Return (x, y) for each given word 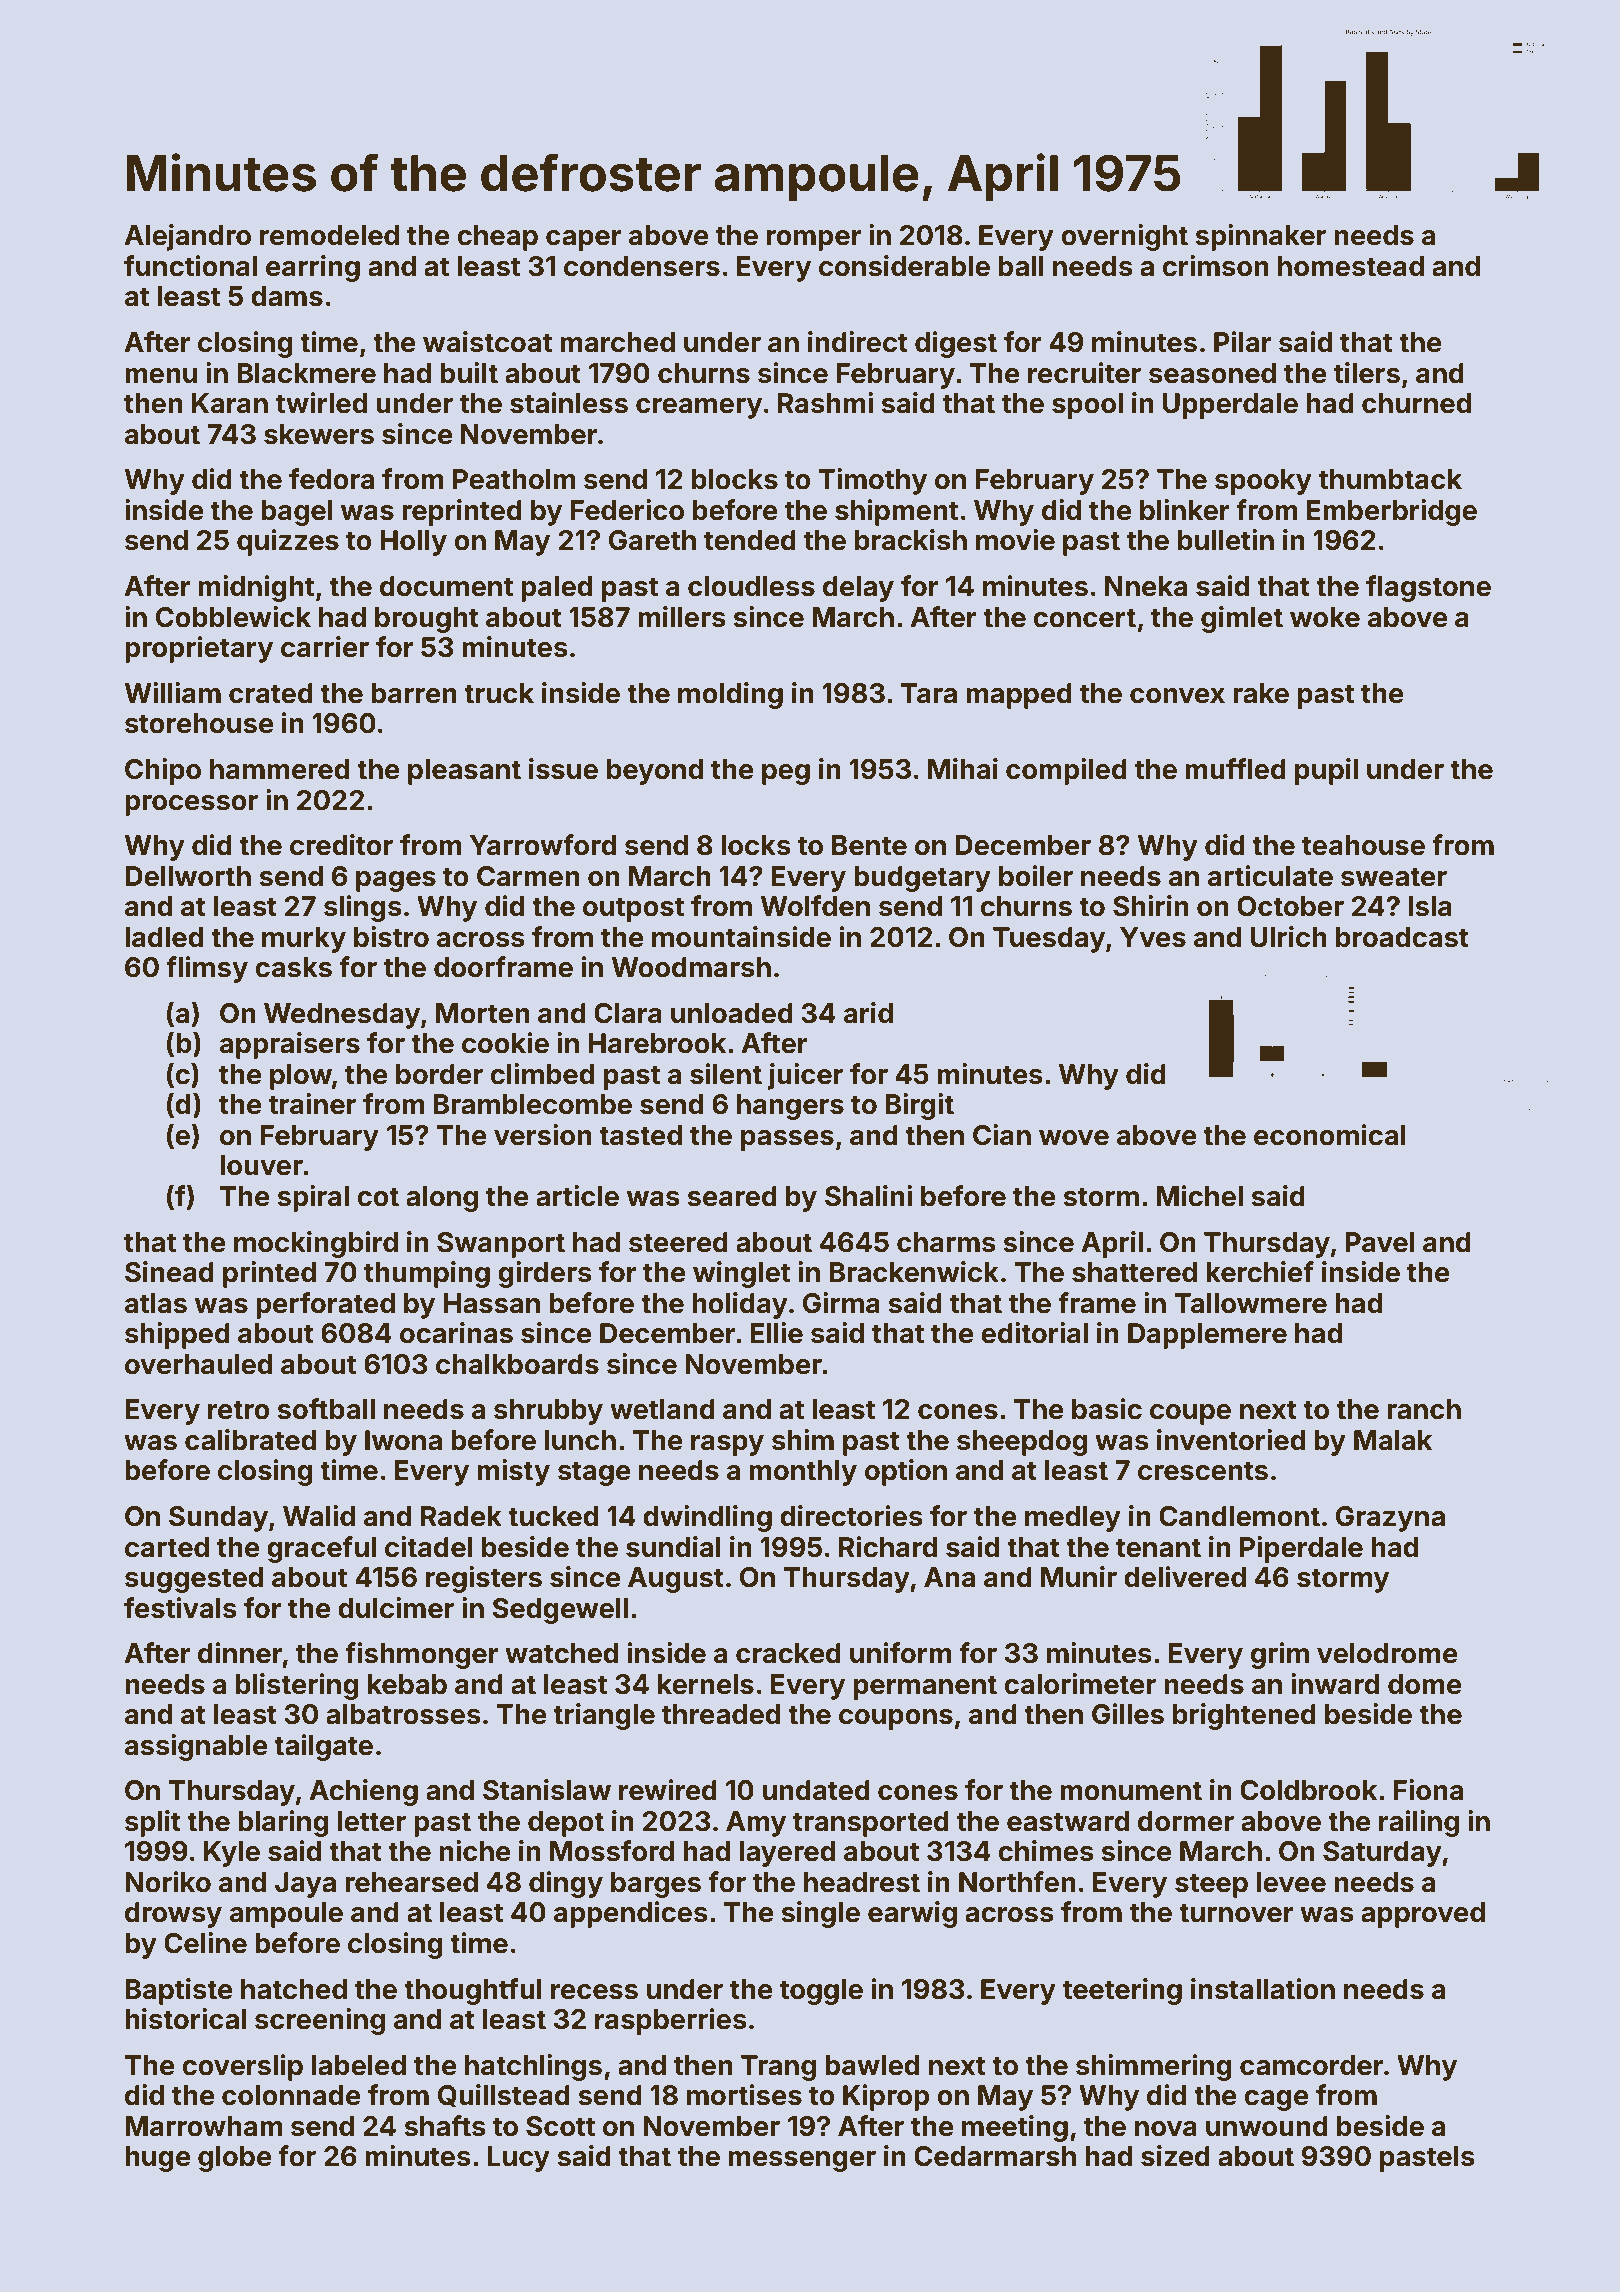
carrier (325, 647)
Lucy (518, 2159)
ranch (1424, 1409)
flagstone (1428, 588)
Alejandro (187, 237)
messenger (802, 2161)
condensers (642, 266)
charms (946, 1242)
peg (786, 774)
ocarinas (456, 1333)
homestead (1351, 266)
